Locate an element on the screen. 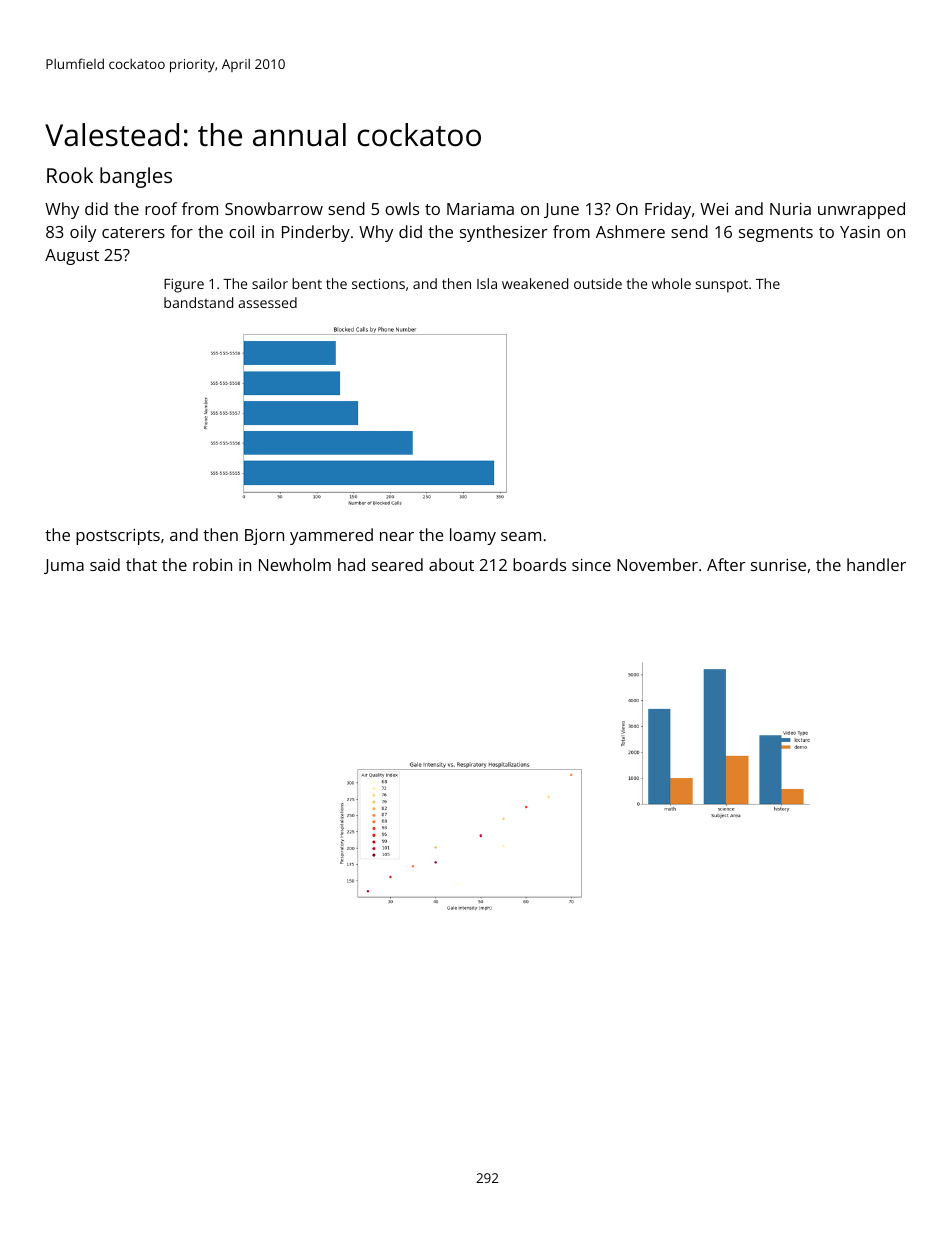 The width and height of the screenshot is (952, 1233). coil is located at coordinates (241, 231).
